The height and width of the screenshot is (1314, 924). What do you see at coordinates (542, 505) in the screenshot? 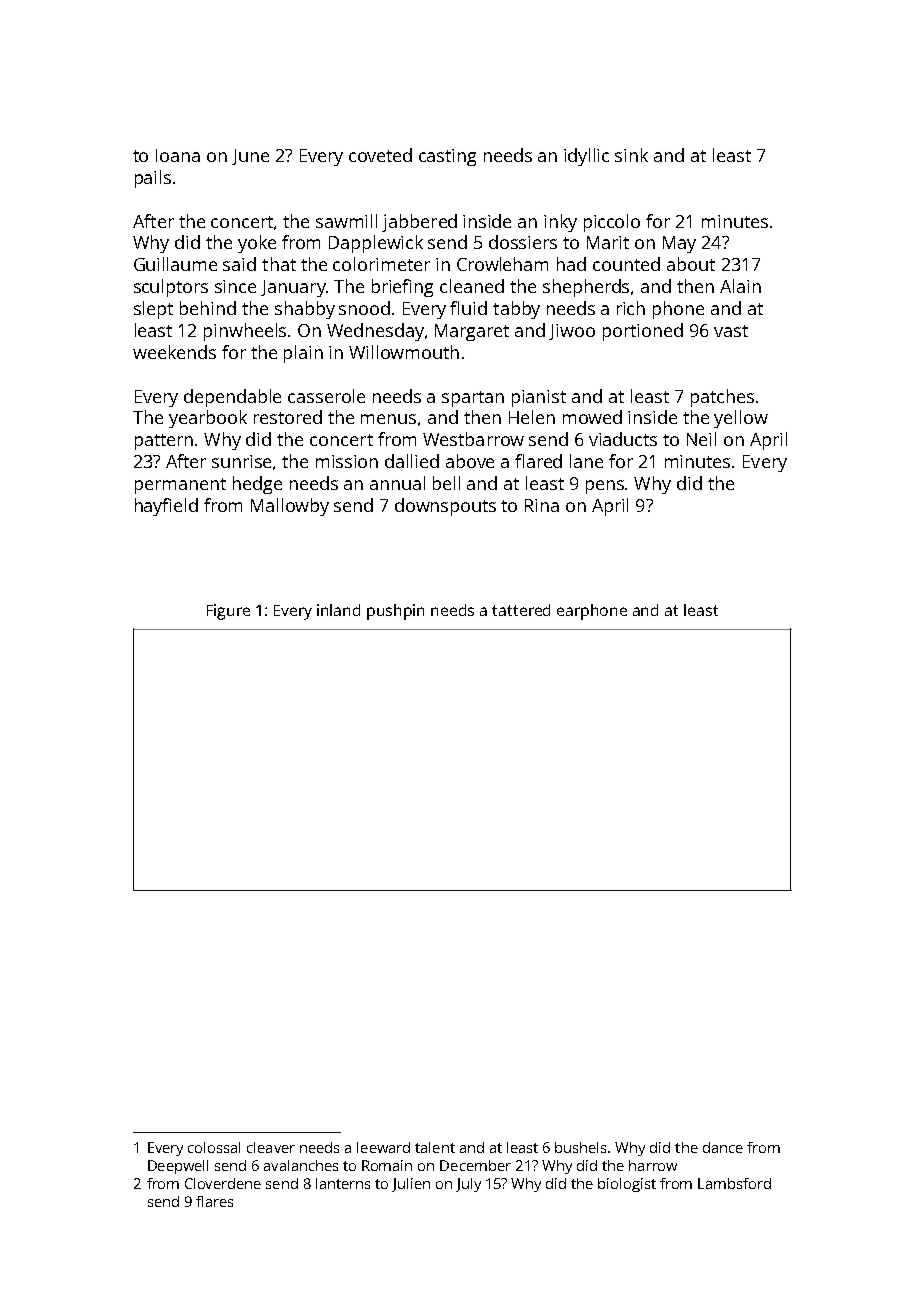
I see `Rina` at bounding box center [542, 505].
